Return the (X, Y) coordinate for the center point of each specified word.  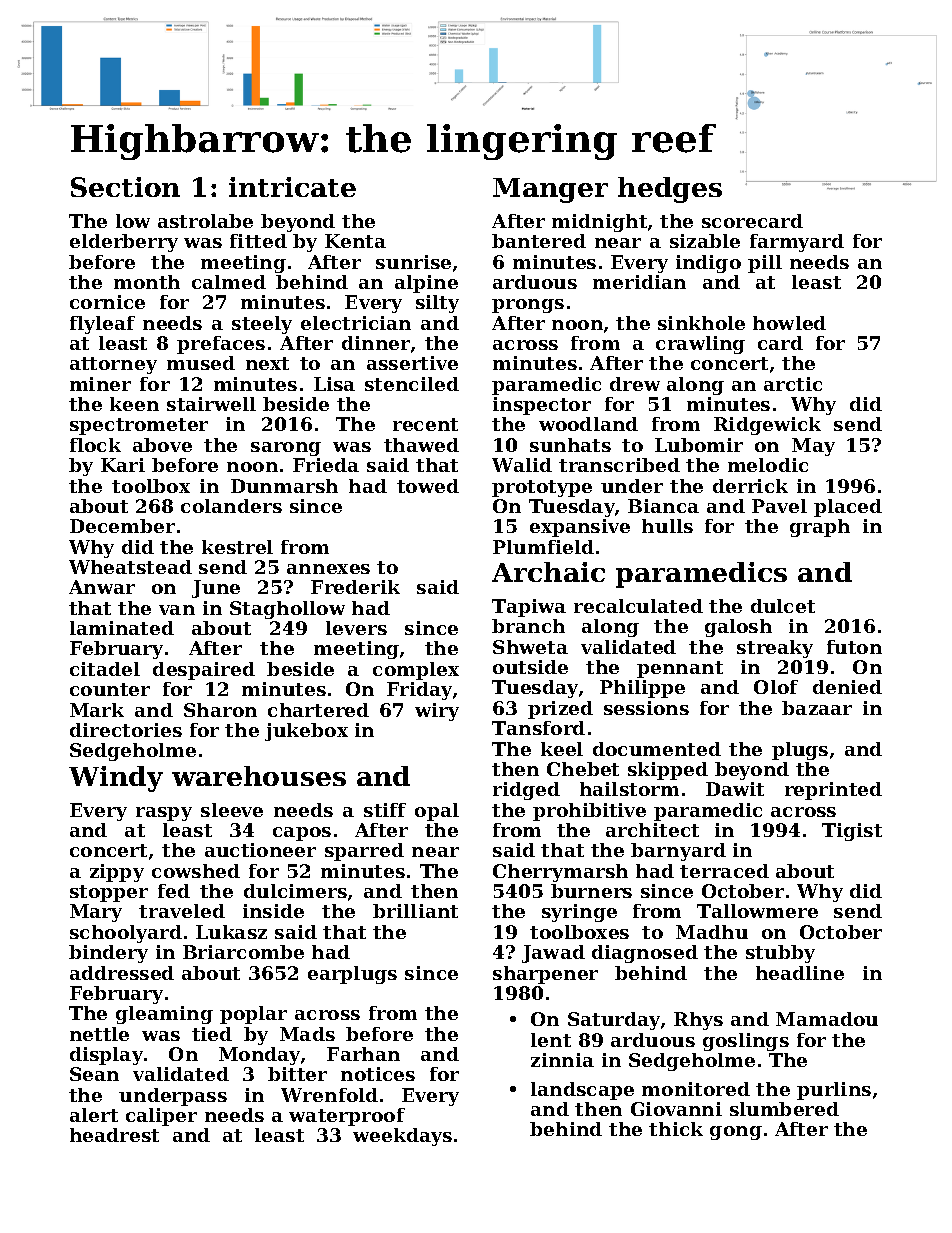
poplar (253, 1015)
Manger (550, 190)
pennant (680, 669)
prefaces (221, 345)
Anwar (102, 587)
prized (560, 710)
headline (800, 973)
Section (125, 187)
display (106, 1056)
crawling (700, 345)
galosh (738, 628)
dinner (376, 343)
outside (530, 667)
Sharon (220, 710)
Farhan (363, 1054)
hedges (670, 190)
